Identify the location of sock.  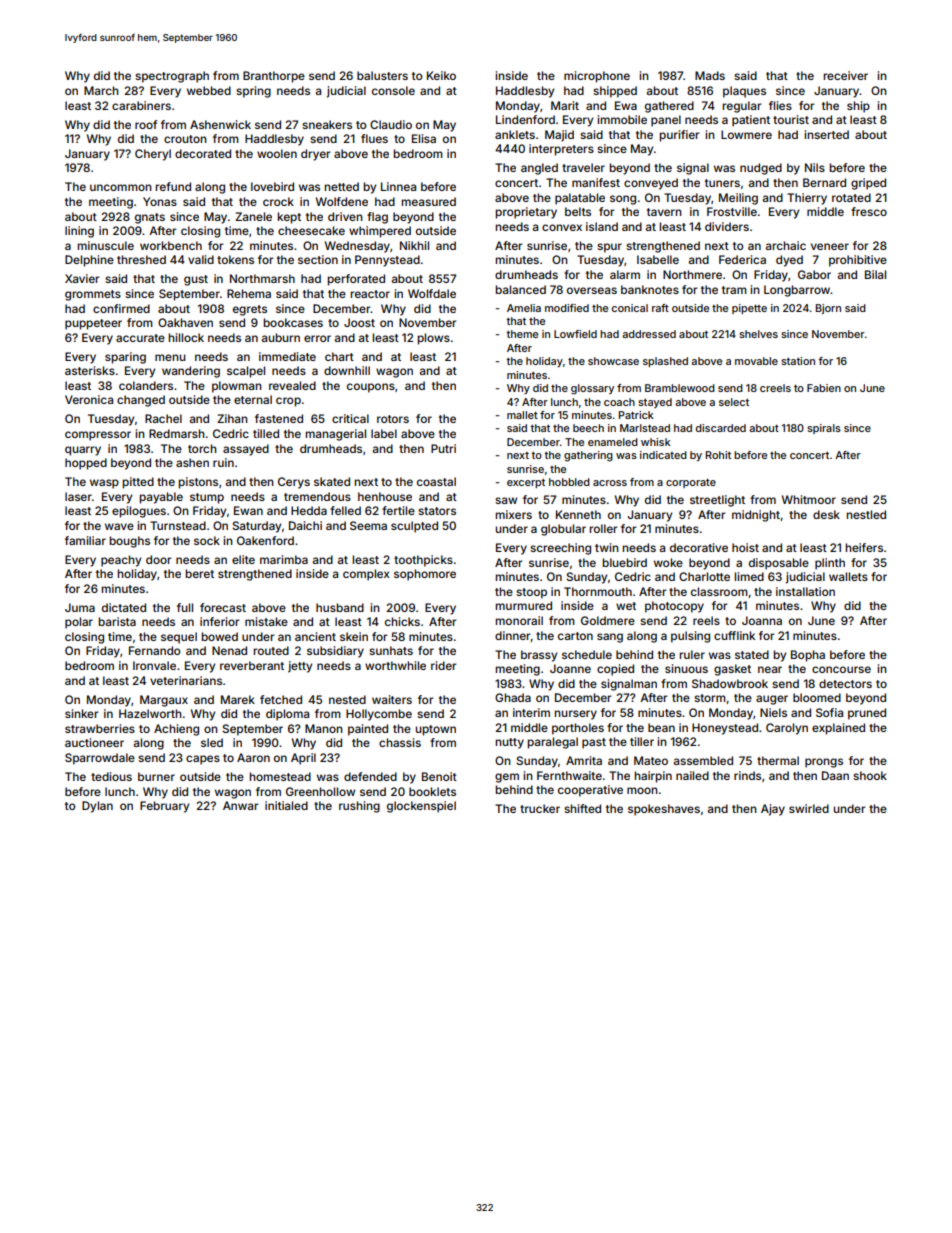
(207, 540).
